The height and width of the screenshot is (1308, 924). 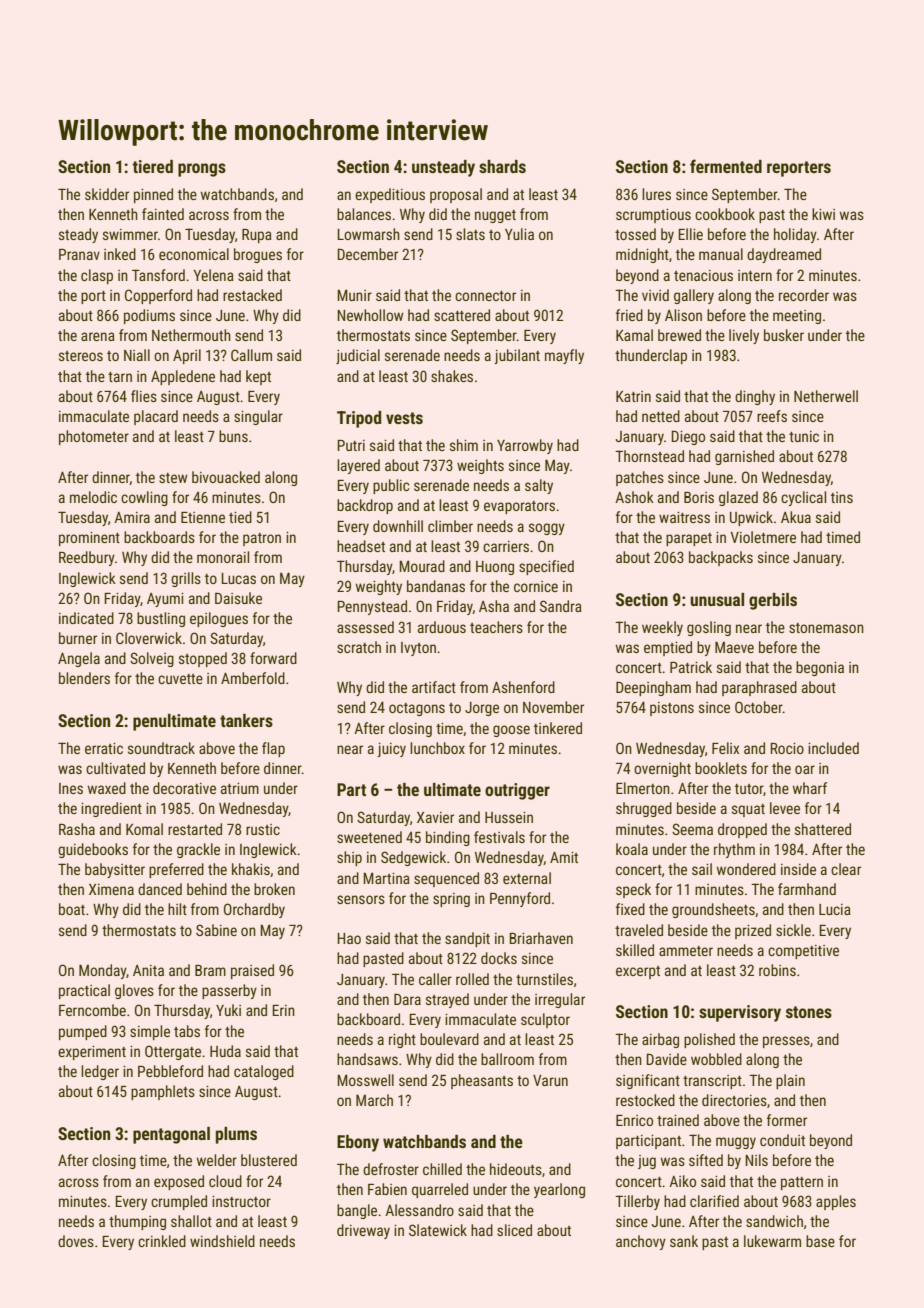 I want to click on fermented, so click(x=726, y=166).
